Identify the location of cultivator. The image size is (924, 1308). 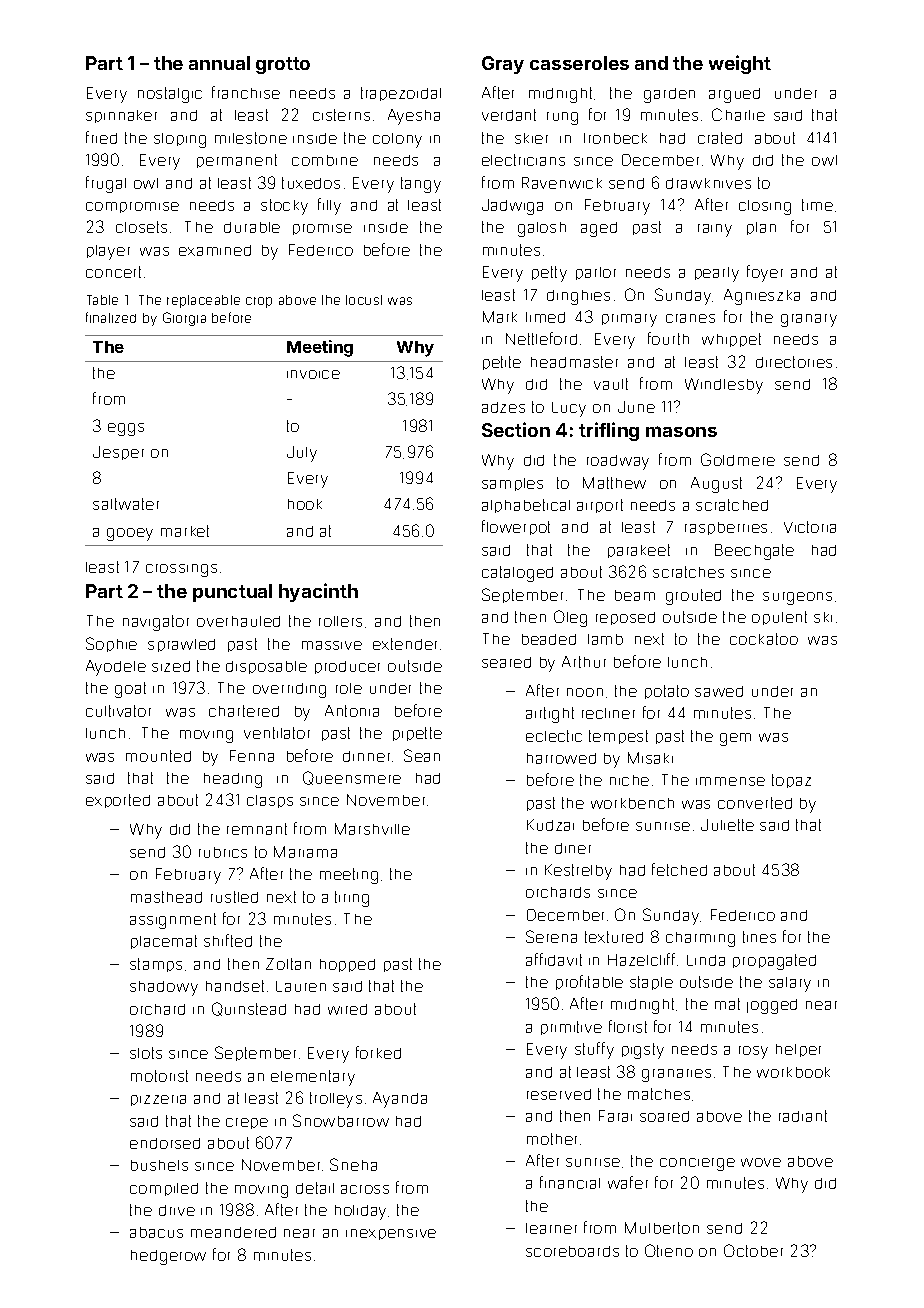
(118, 711).
